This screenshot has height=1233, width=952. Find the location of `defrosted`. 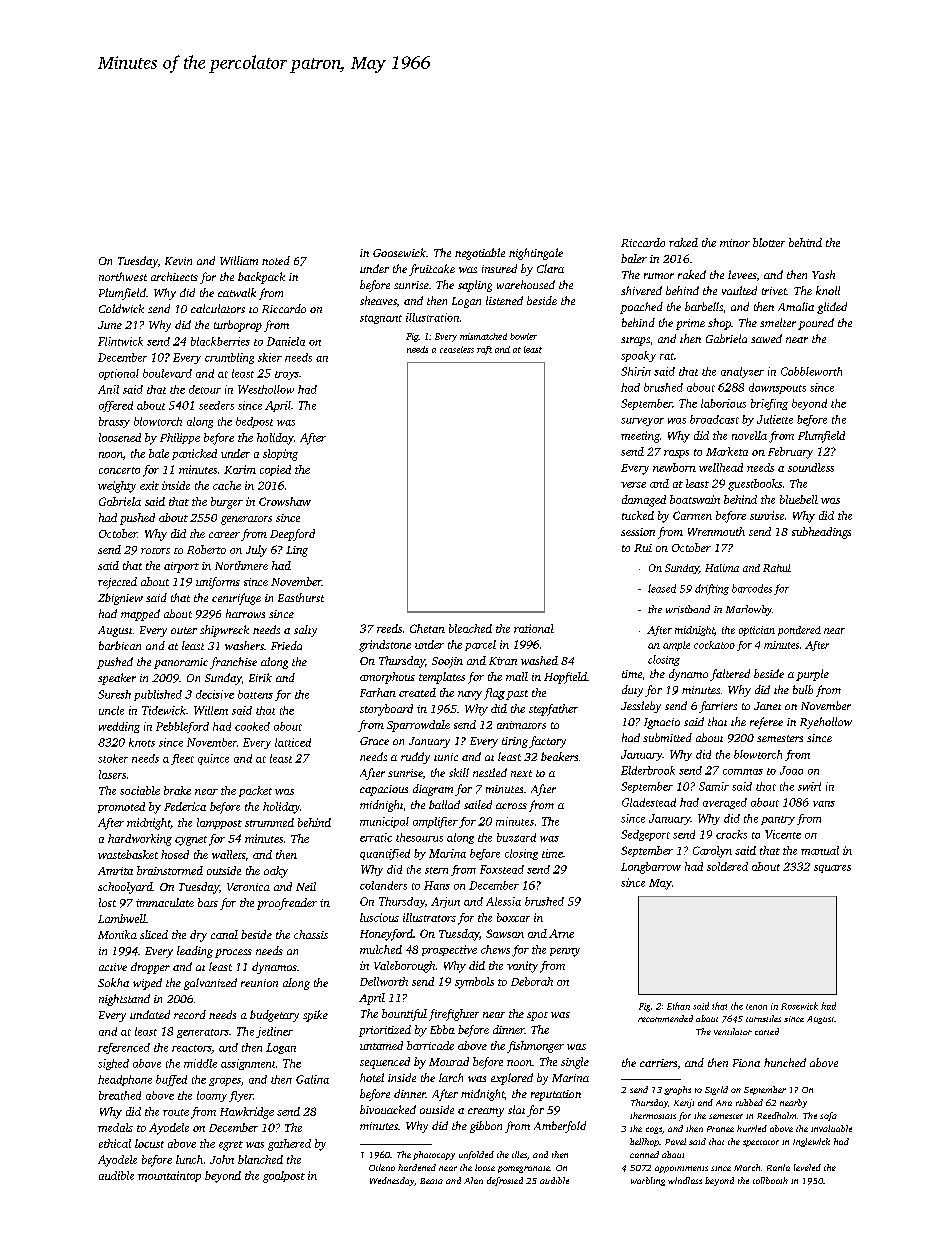

defrosted is located at coordinates (505, 1181).
